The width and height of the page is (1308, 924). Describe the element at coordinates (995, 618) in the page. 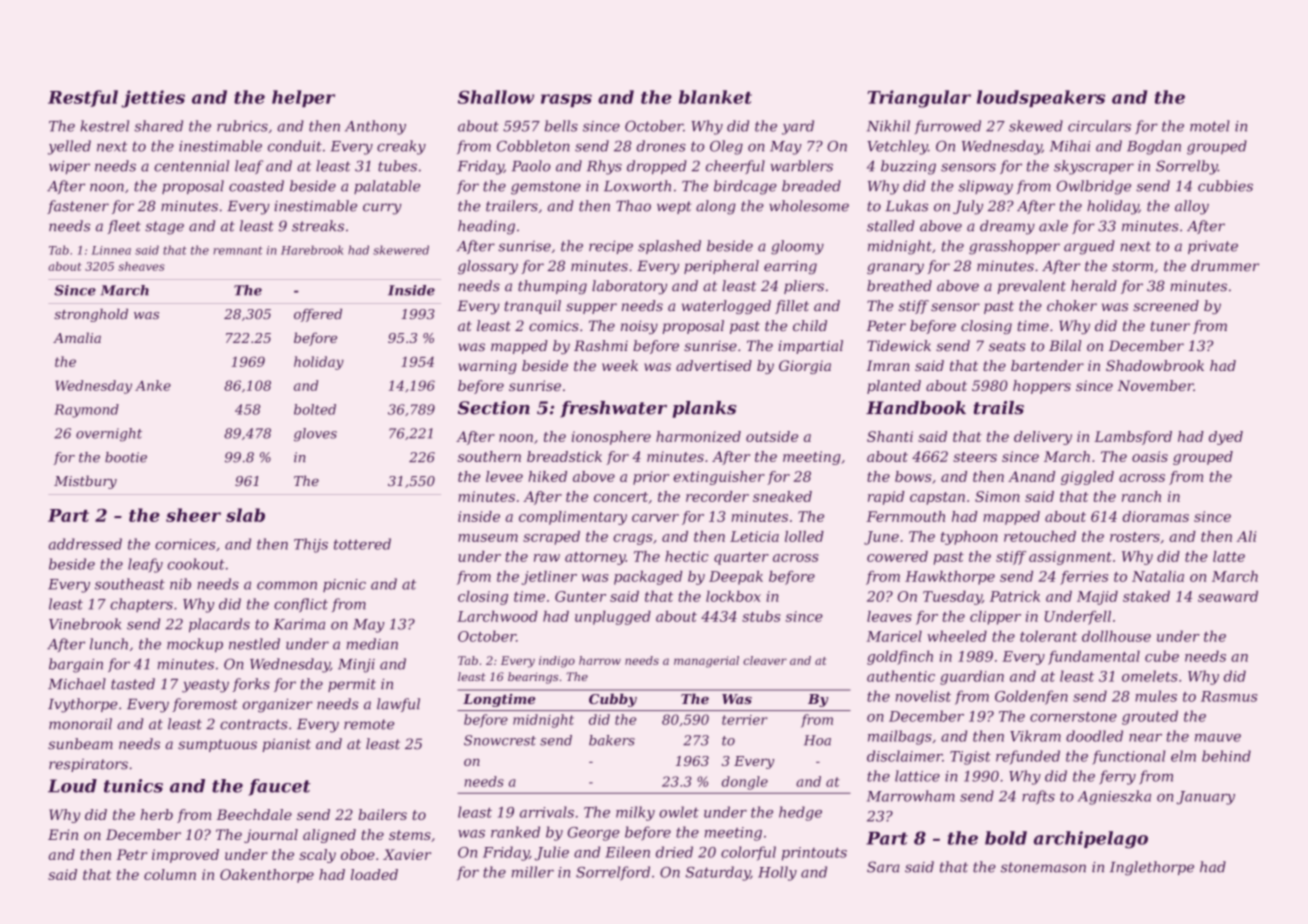

I see `clipper` at that location.
